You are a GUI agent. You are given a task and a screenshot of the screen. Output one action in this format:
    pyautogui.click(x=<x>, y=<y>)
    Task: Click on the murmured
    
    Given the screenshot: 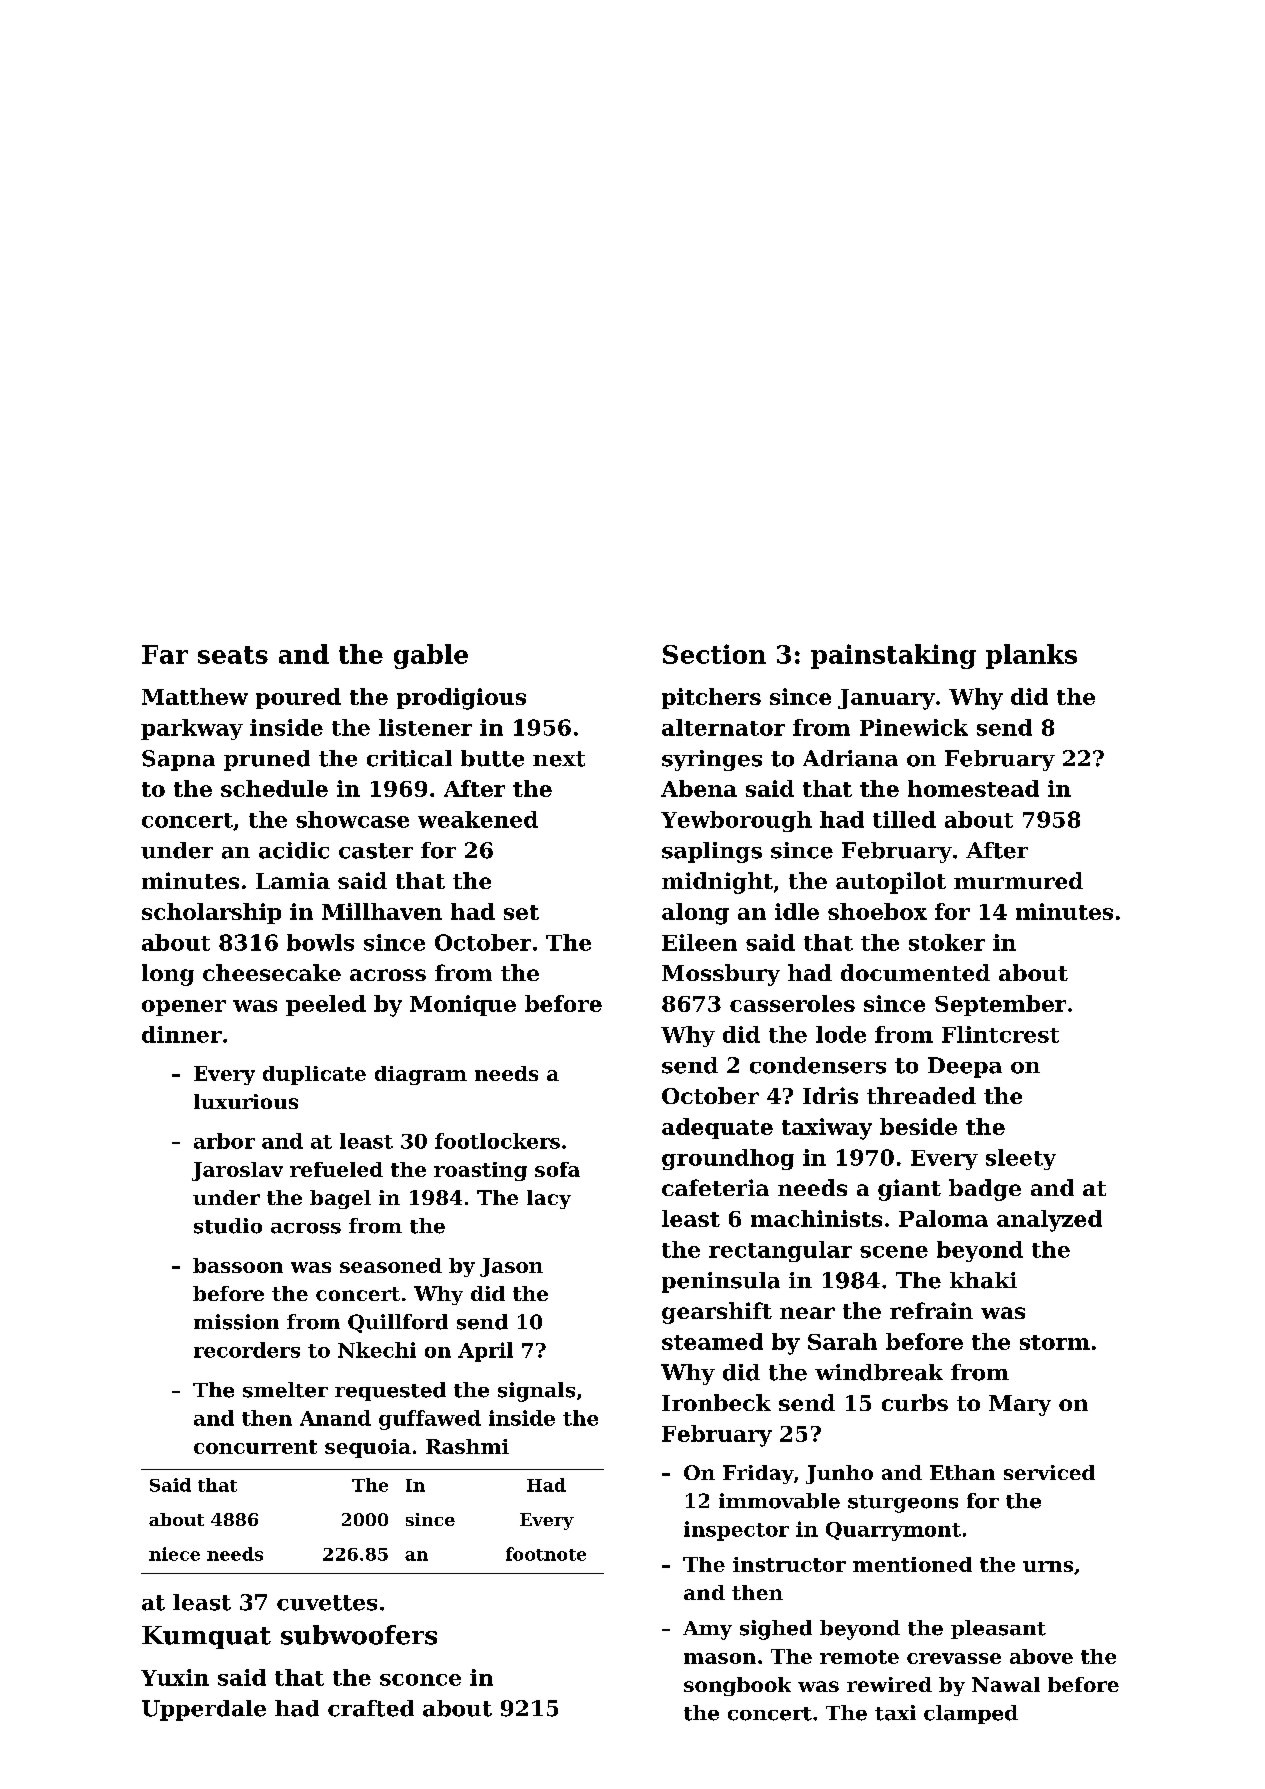 What is the action you would take?
    pyautogui.click(x=1018, y=880)
